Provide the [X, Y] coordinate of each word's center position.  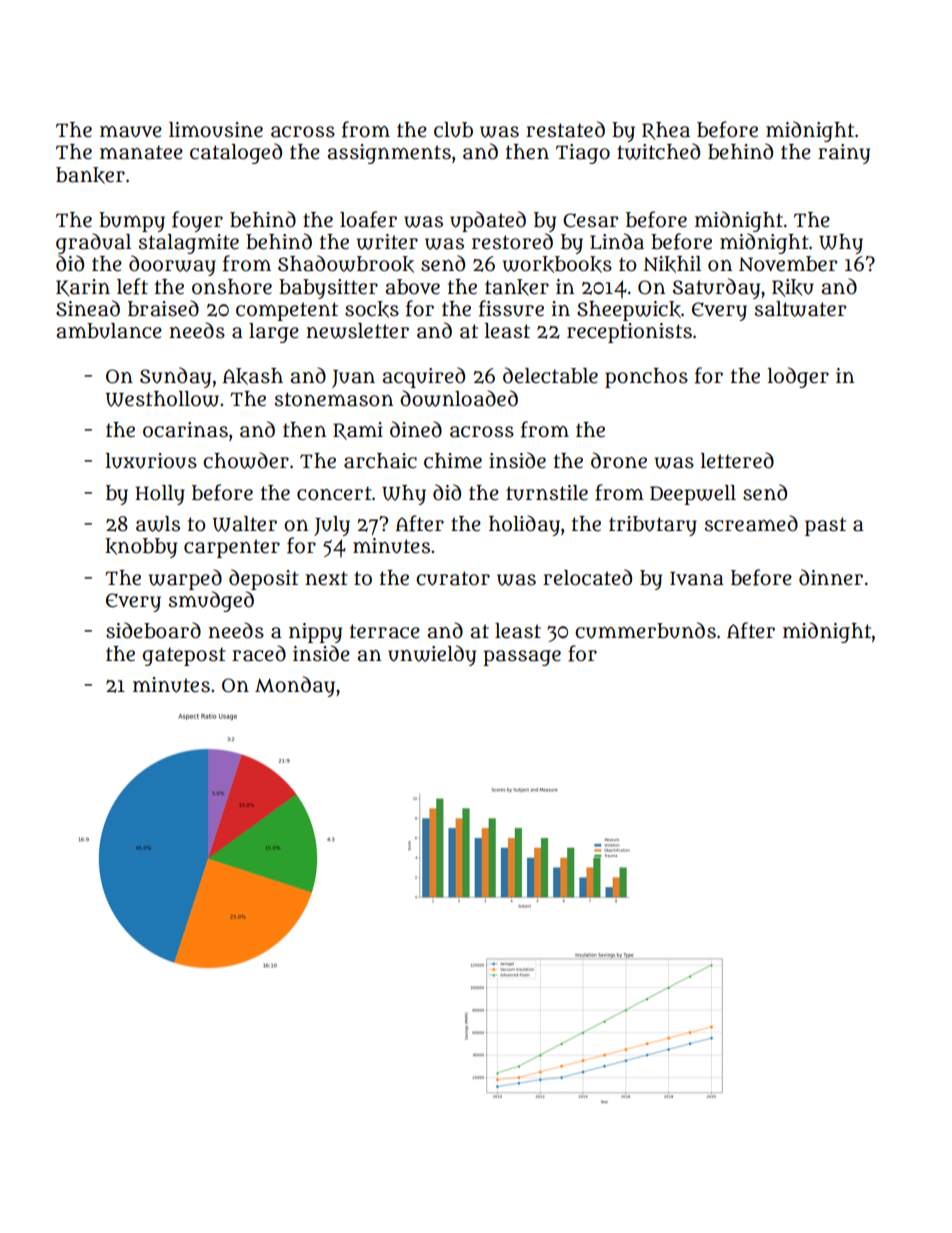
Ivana [697, 579]
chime [453, 461]
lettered [737, 460]
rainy [844, 154]
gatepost [184, 656]
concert [334, 493]
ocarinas [185, 430]
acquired [423, 377]
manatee [141, 152]
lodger [798, 377]
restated [565, 129]
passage [522, 658]
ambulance [109, 331]
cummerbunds [645, 630]
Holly [160, 495]
